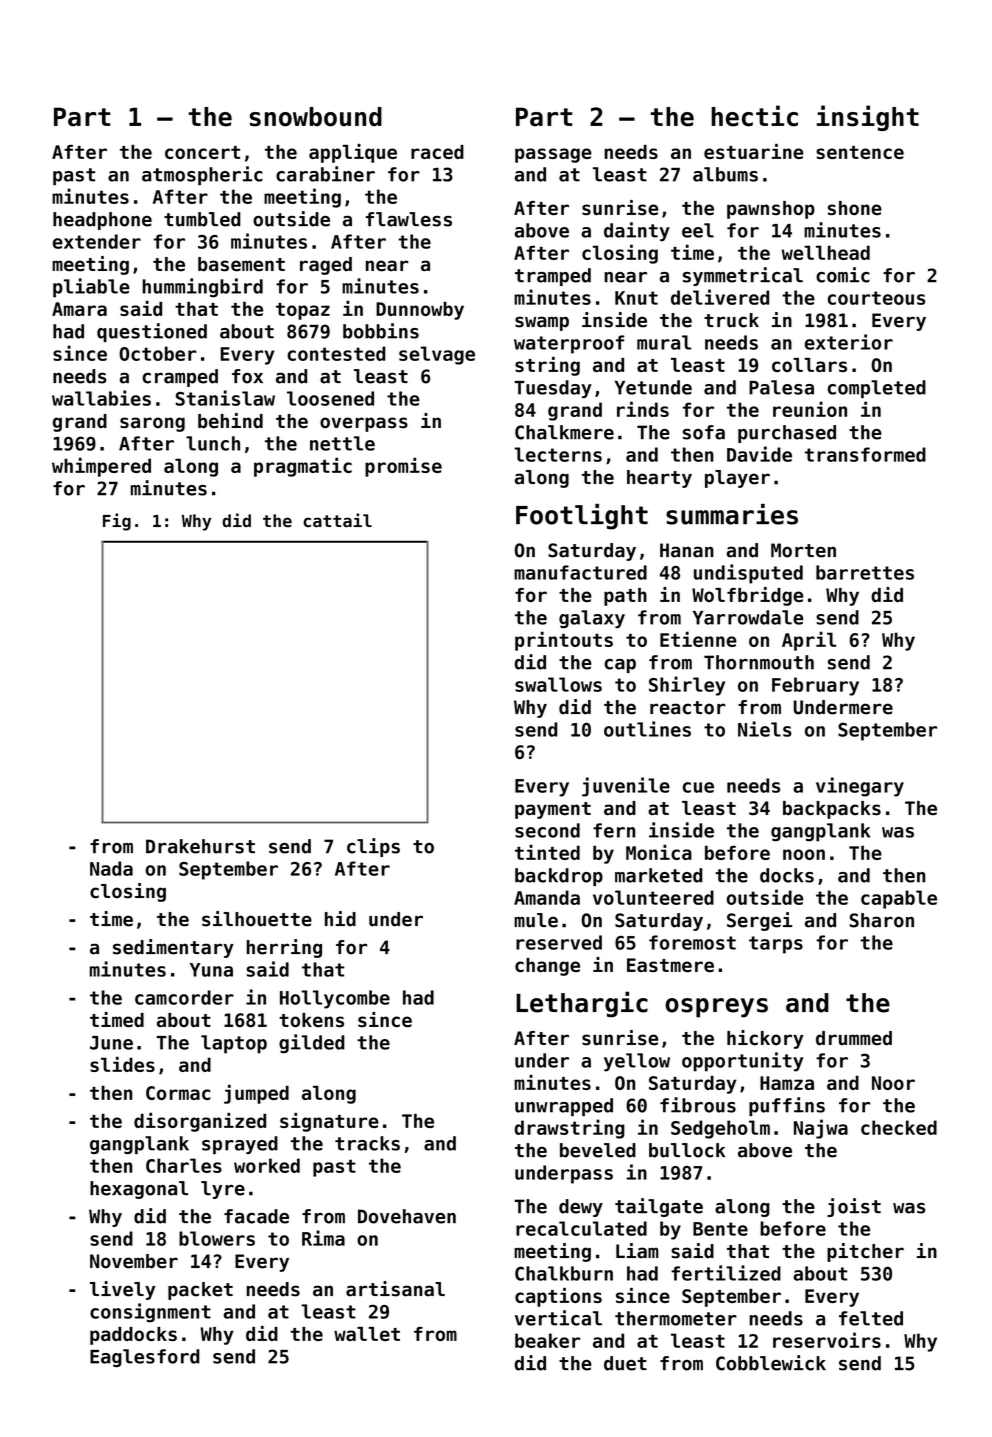 This image has width=992, height=1437. What do you see at coordinates (747, 596) in the image?
I see `Wolfbridge` at bounding box center [747, 596].
